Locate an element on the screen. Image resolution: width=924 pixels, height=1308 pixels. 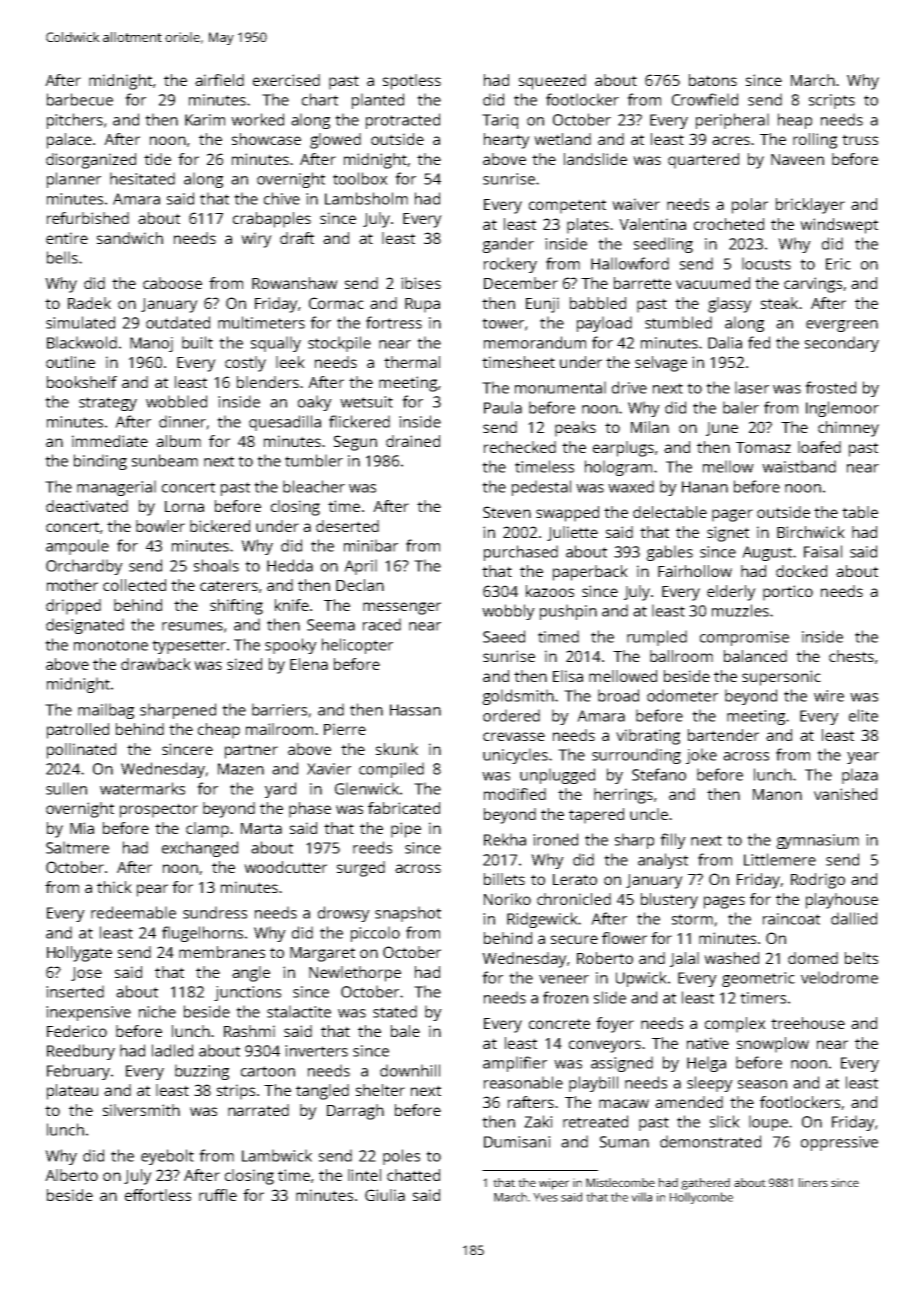
Giulia is located at coordinates (385, 1195).
